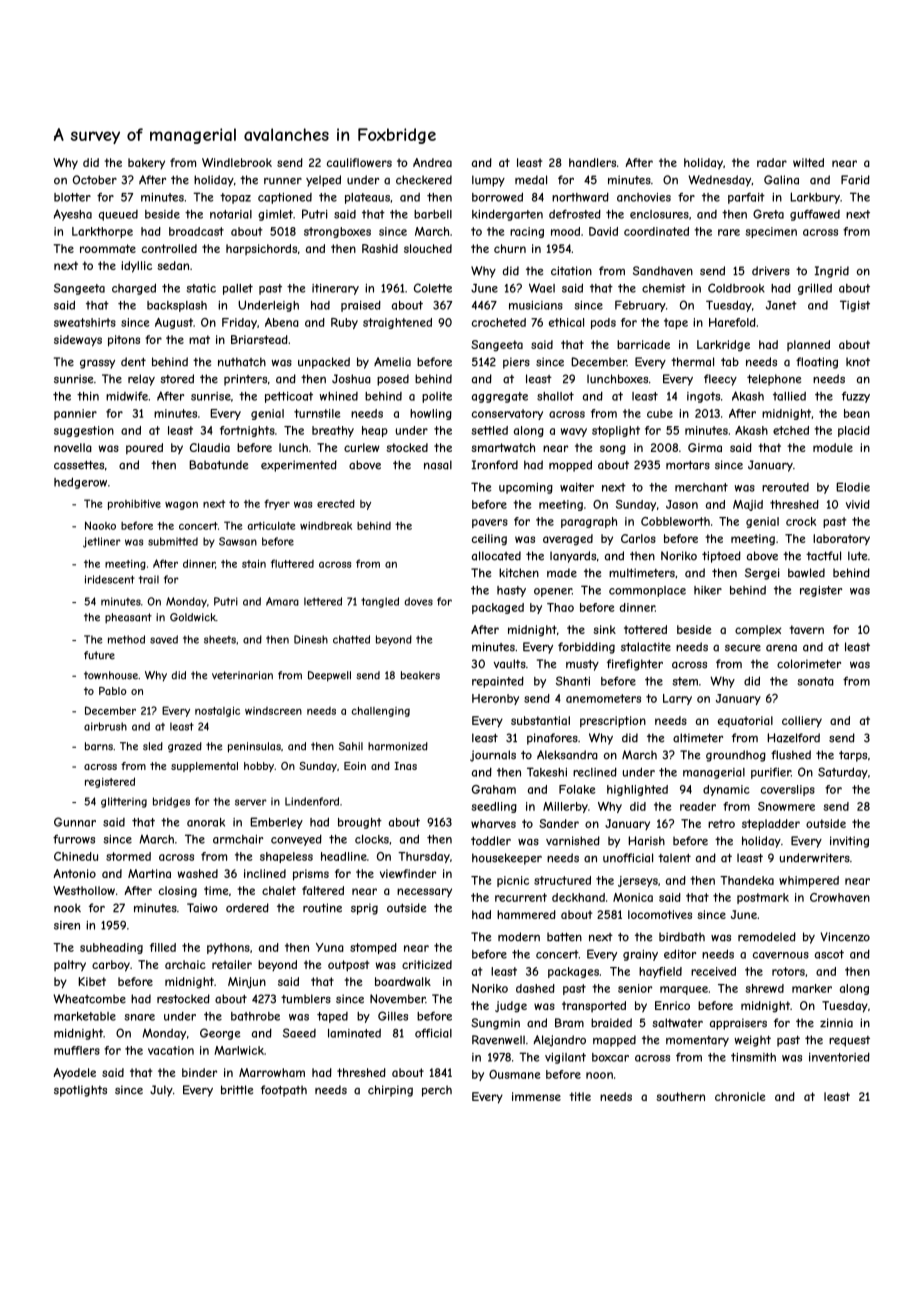  What do you see at coordinates (510, 248) in the screenshot?
I see `churn` at bounding box center [510, 248].
